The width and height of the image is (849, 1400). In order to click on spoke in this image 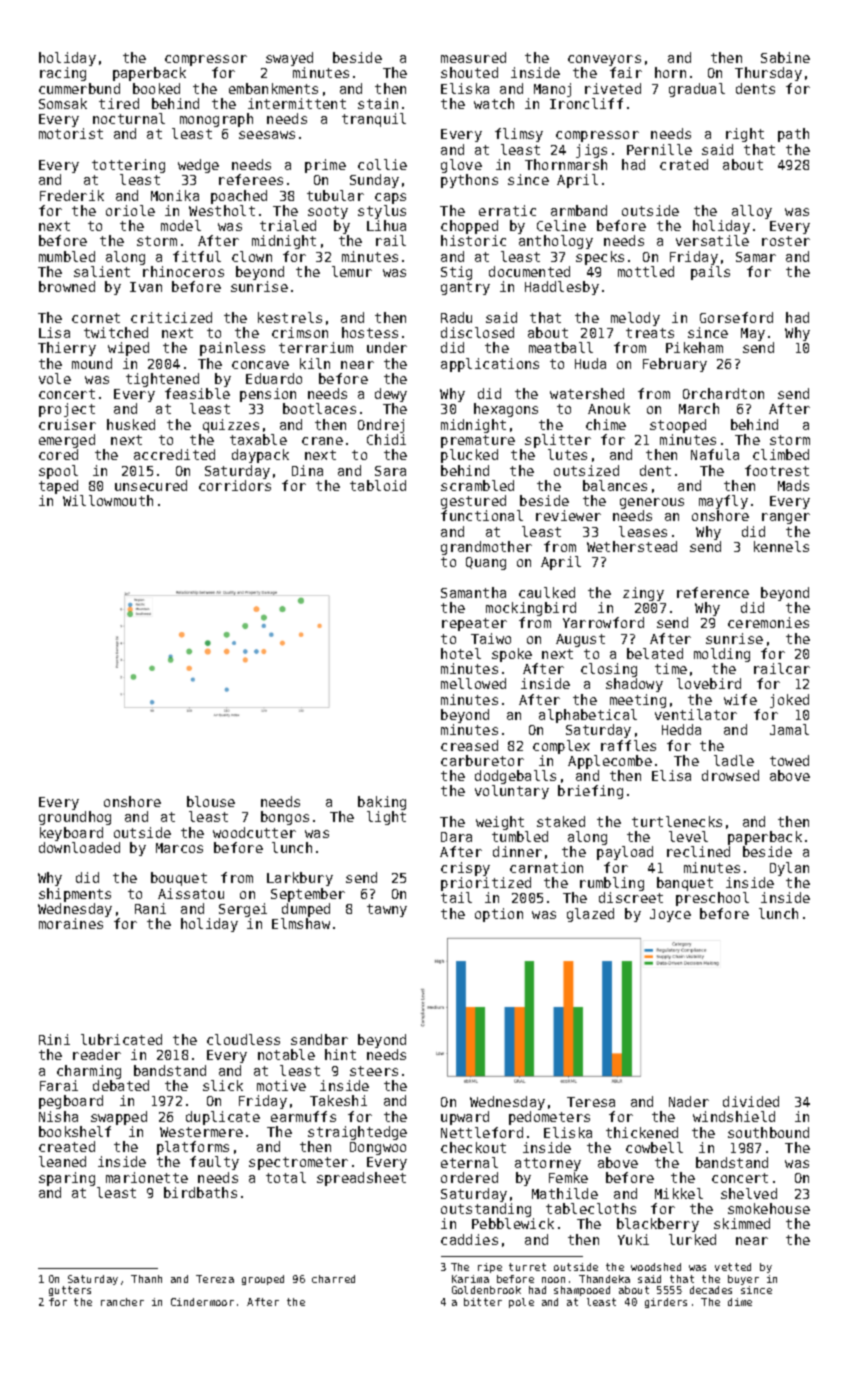, I will do `click(512, 655)`.
